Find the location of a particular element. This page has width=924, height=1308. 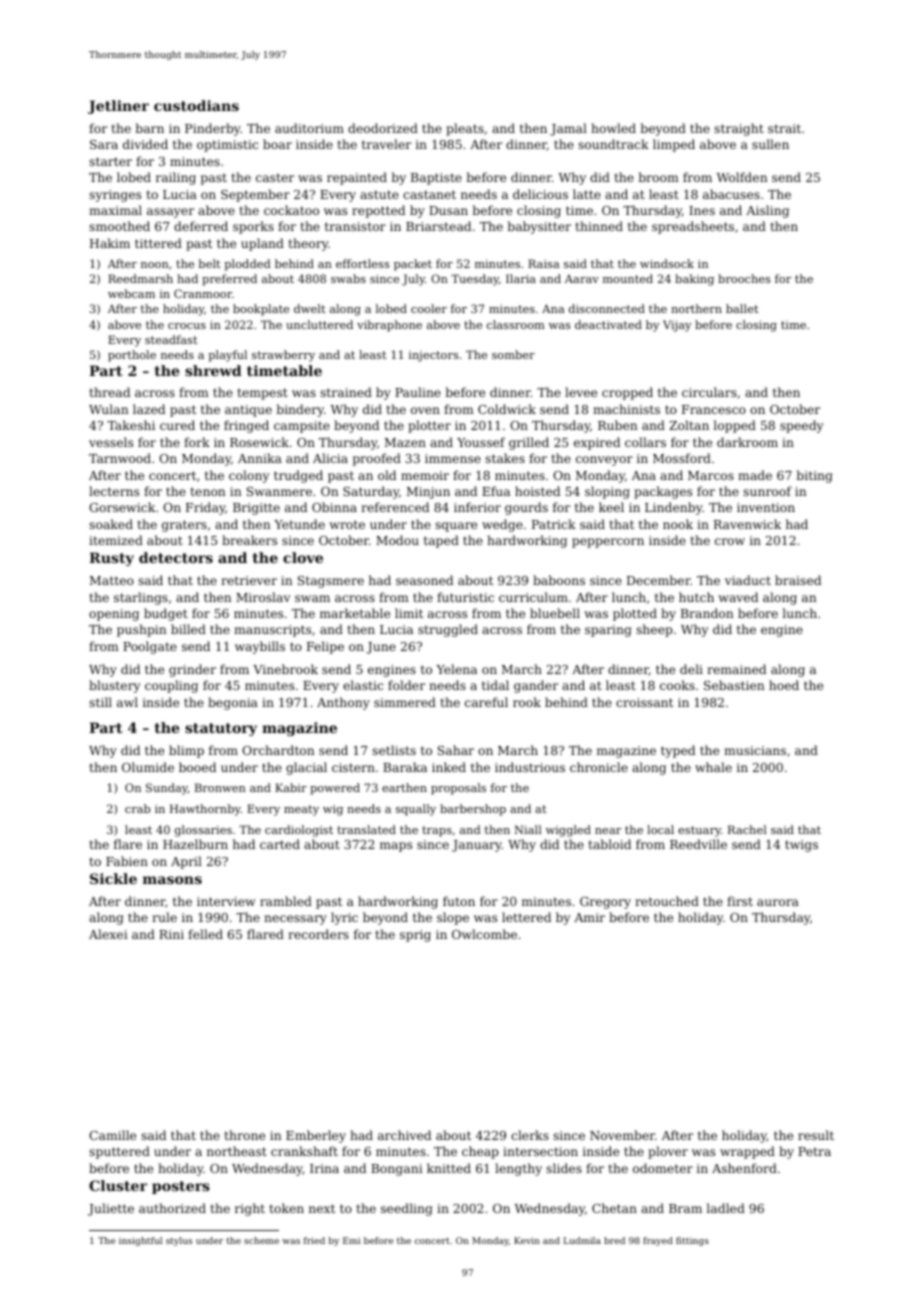

noon is located at coordinates (155, 265).
